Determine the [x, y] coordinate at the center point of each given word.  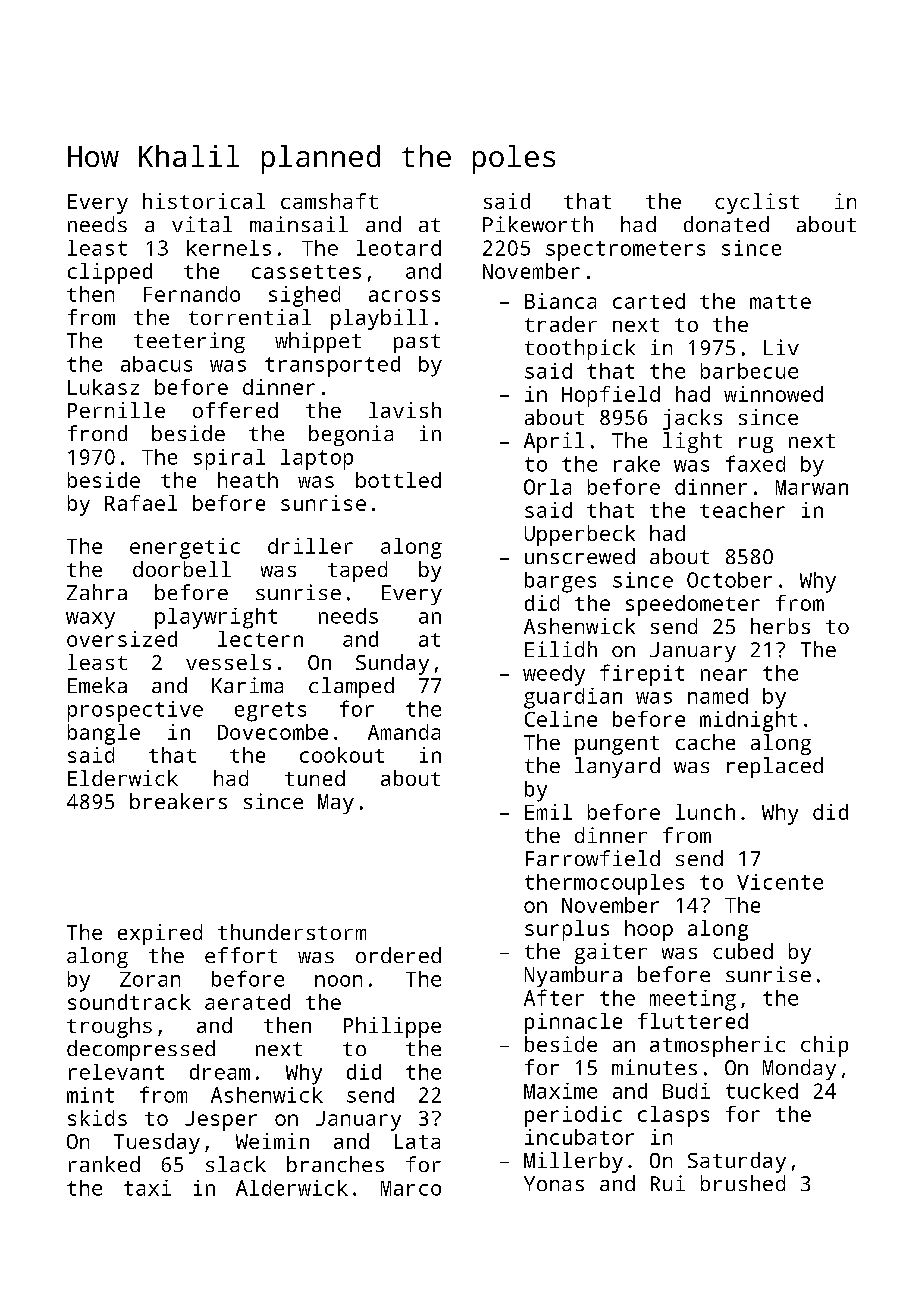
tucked [762, 1091]
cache [705, 742]
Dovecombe [273, 732]
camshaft [329, 201]
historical [204, 201]
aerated [247, 1002]
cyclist [757, 203]
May [336, 804]
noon [338, 981]
